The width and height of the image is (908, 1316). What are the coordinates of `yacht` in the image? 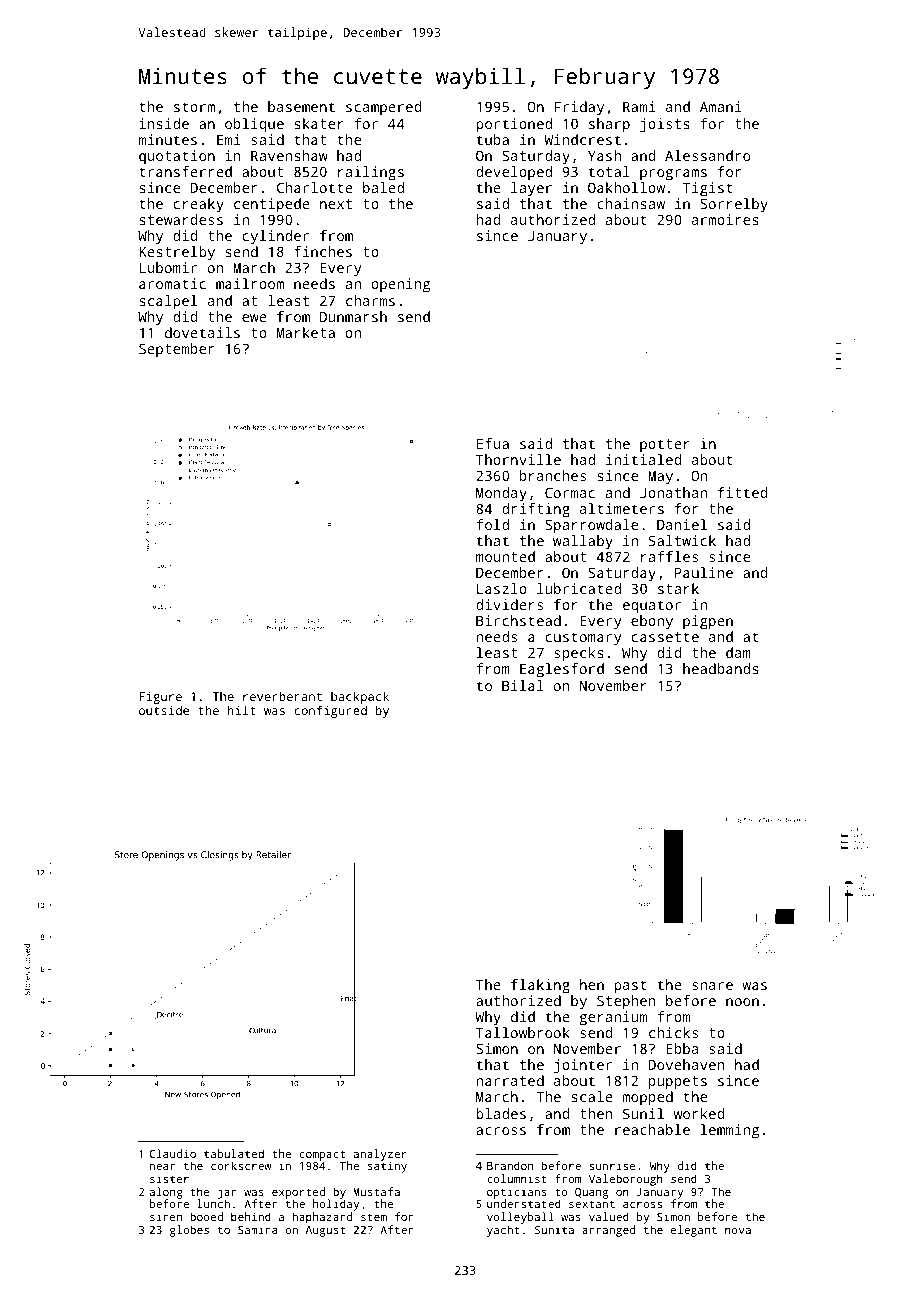 It's located at (503, 1231).
